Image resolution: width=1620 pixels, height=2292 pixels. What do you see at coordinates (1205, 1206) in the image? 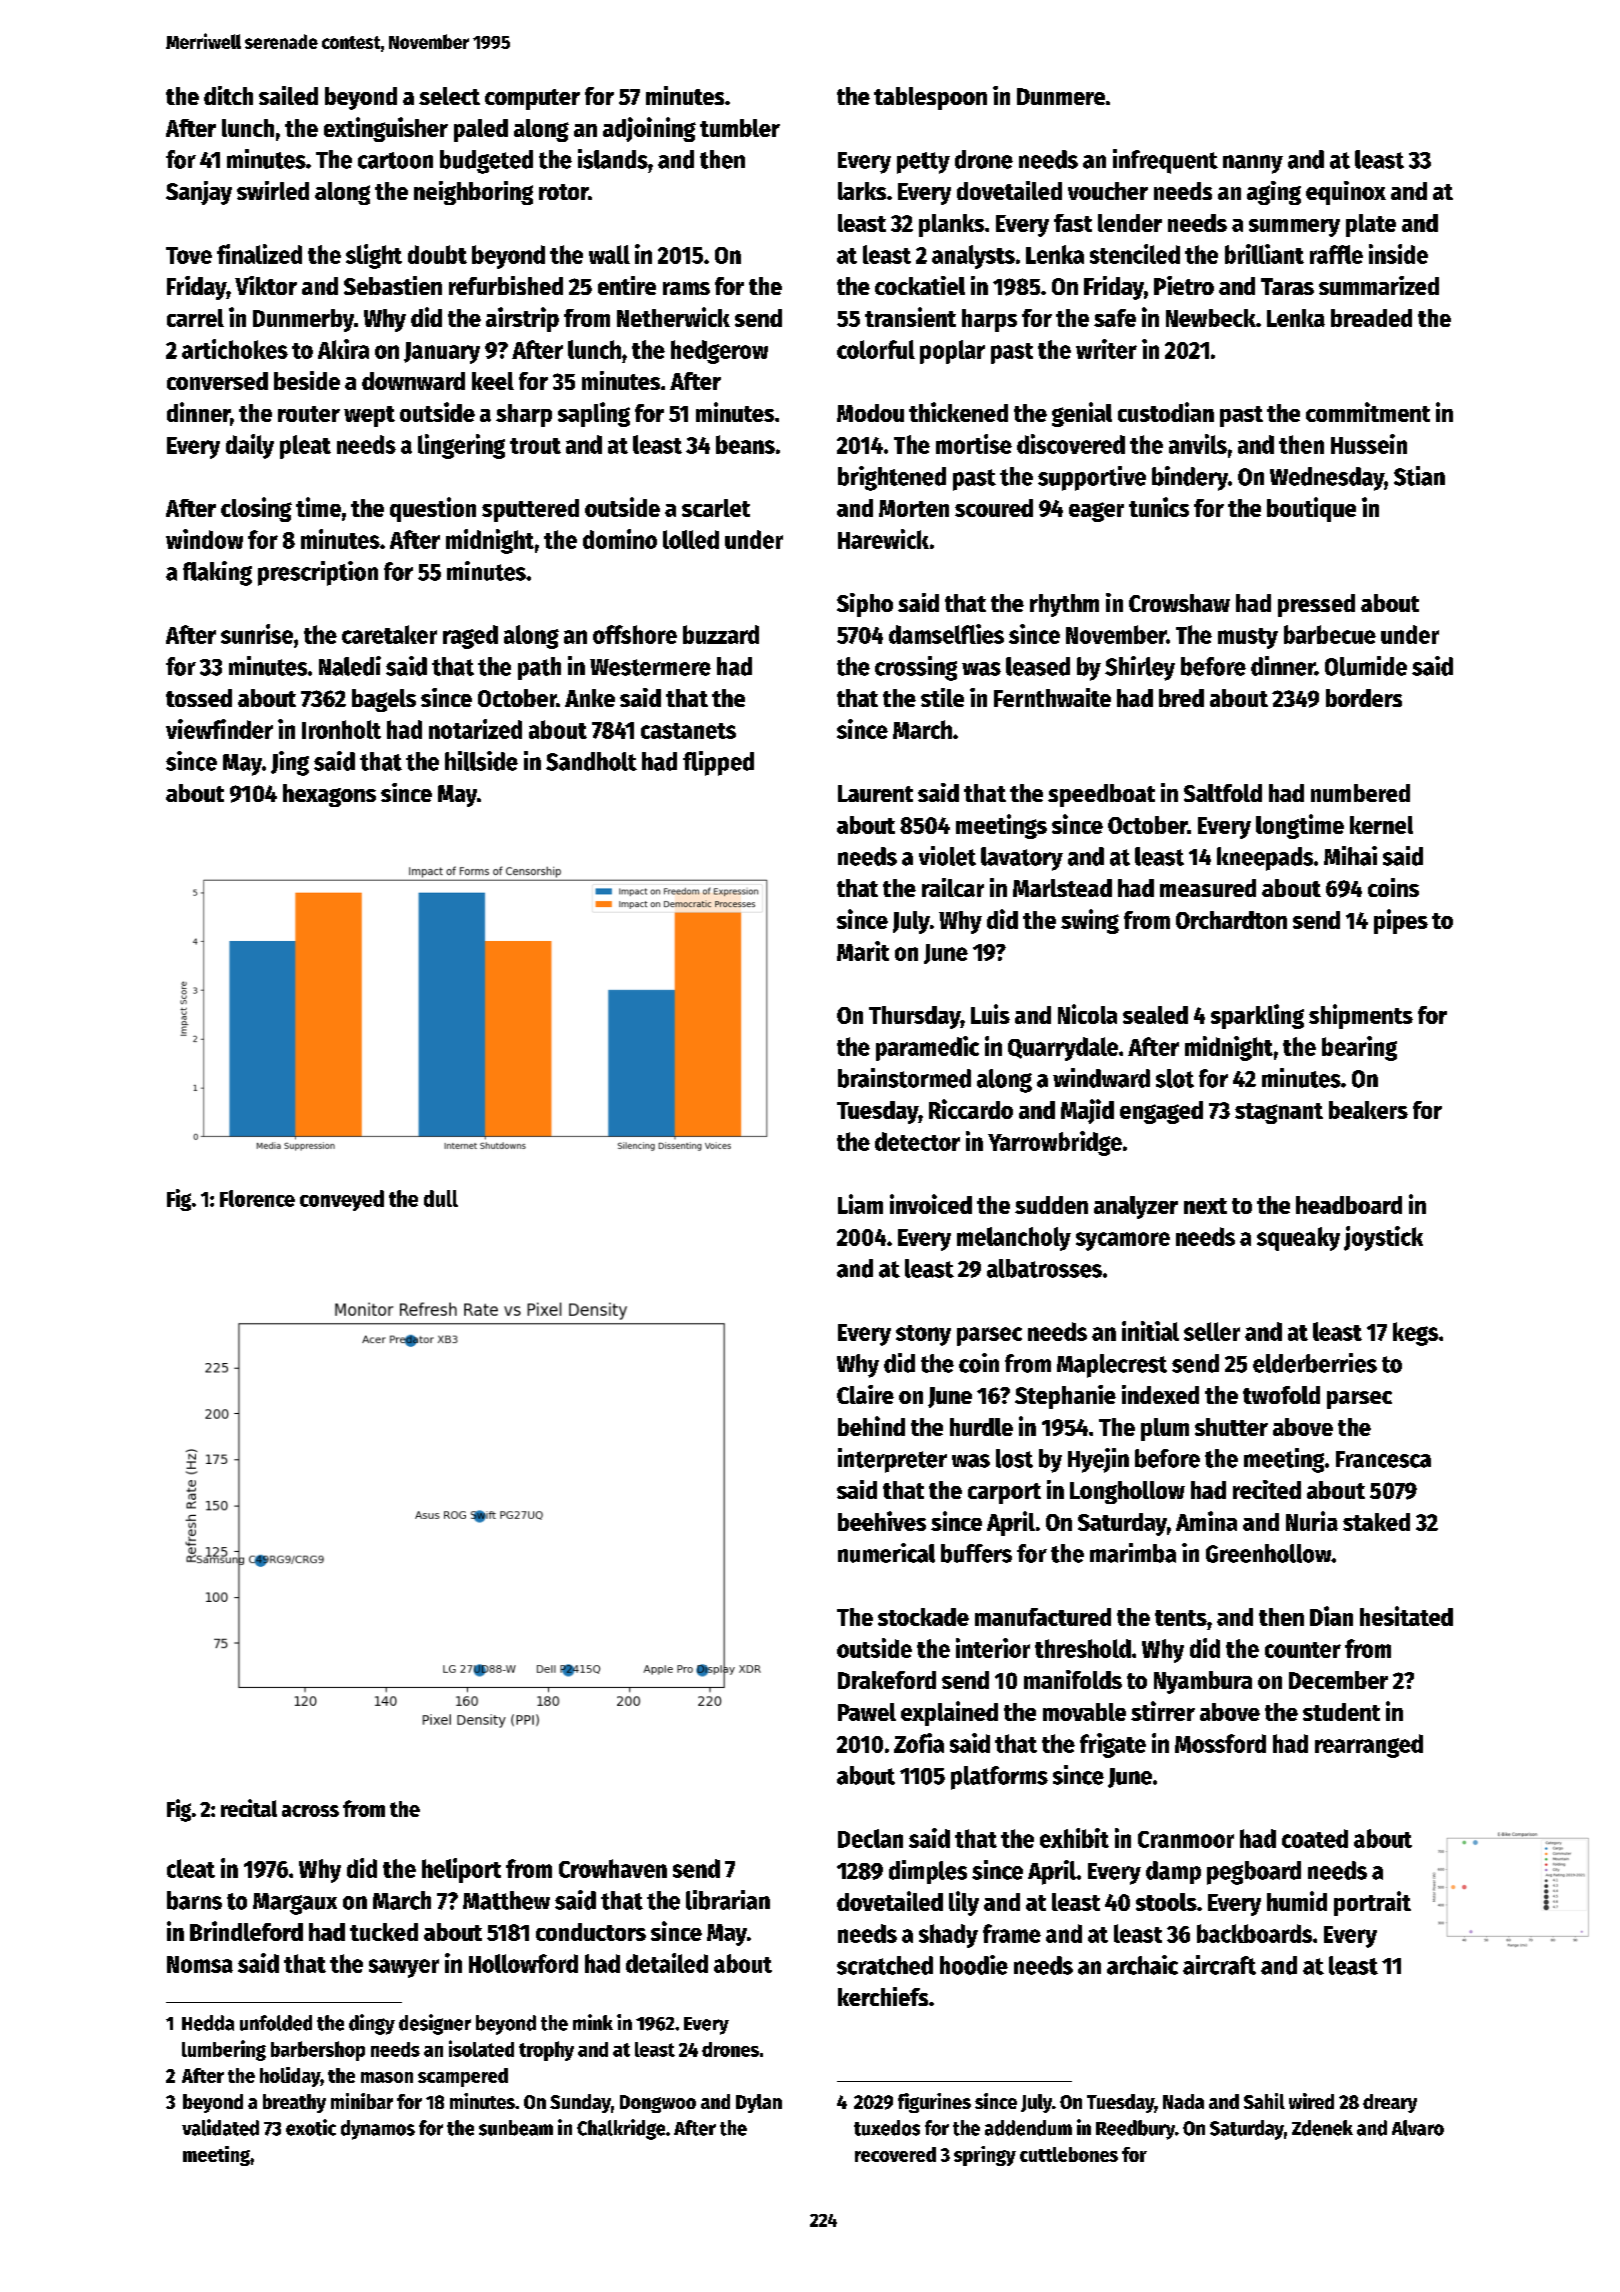
I see `next` at bounding box center [1205, 1206].
